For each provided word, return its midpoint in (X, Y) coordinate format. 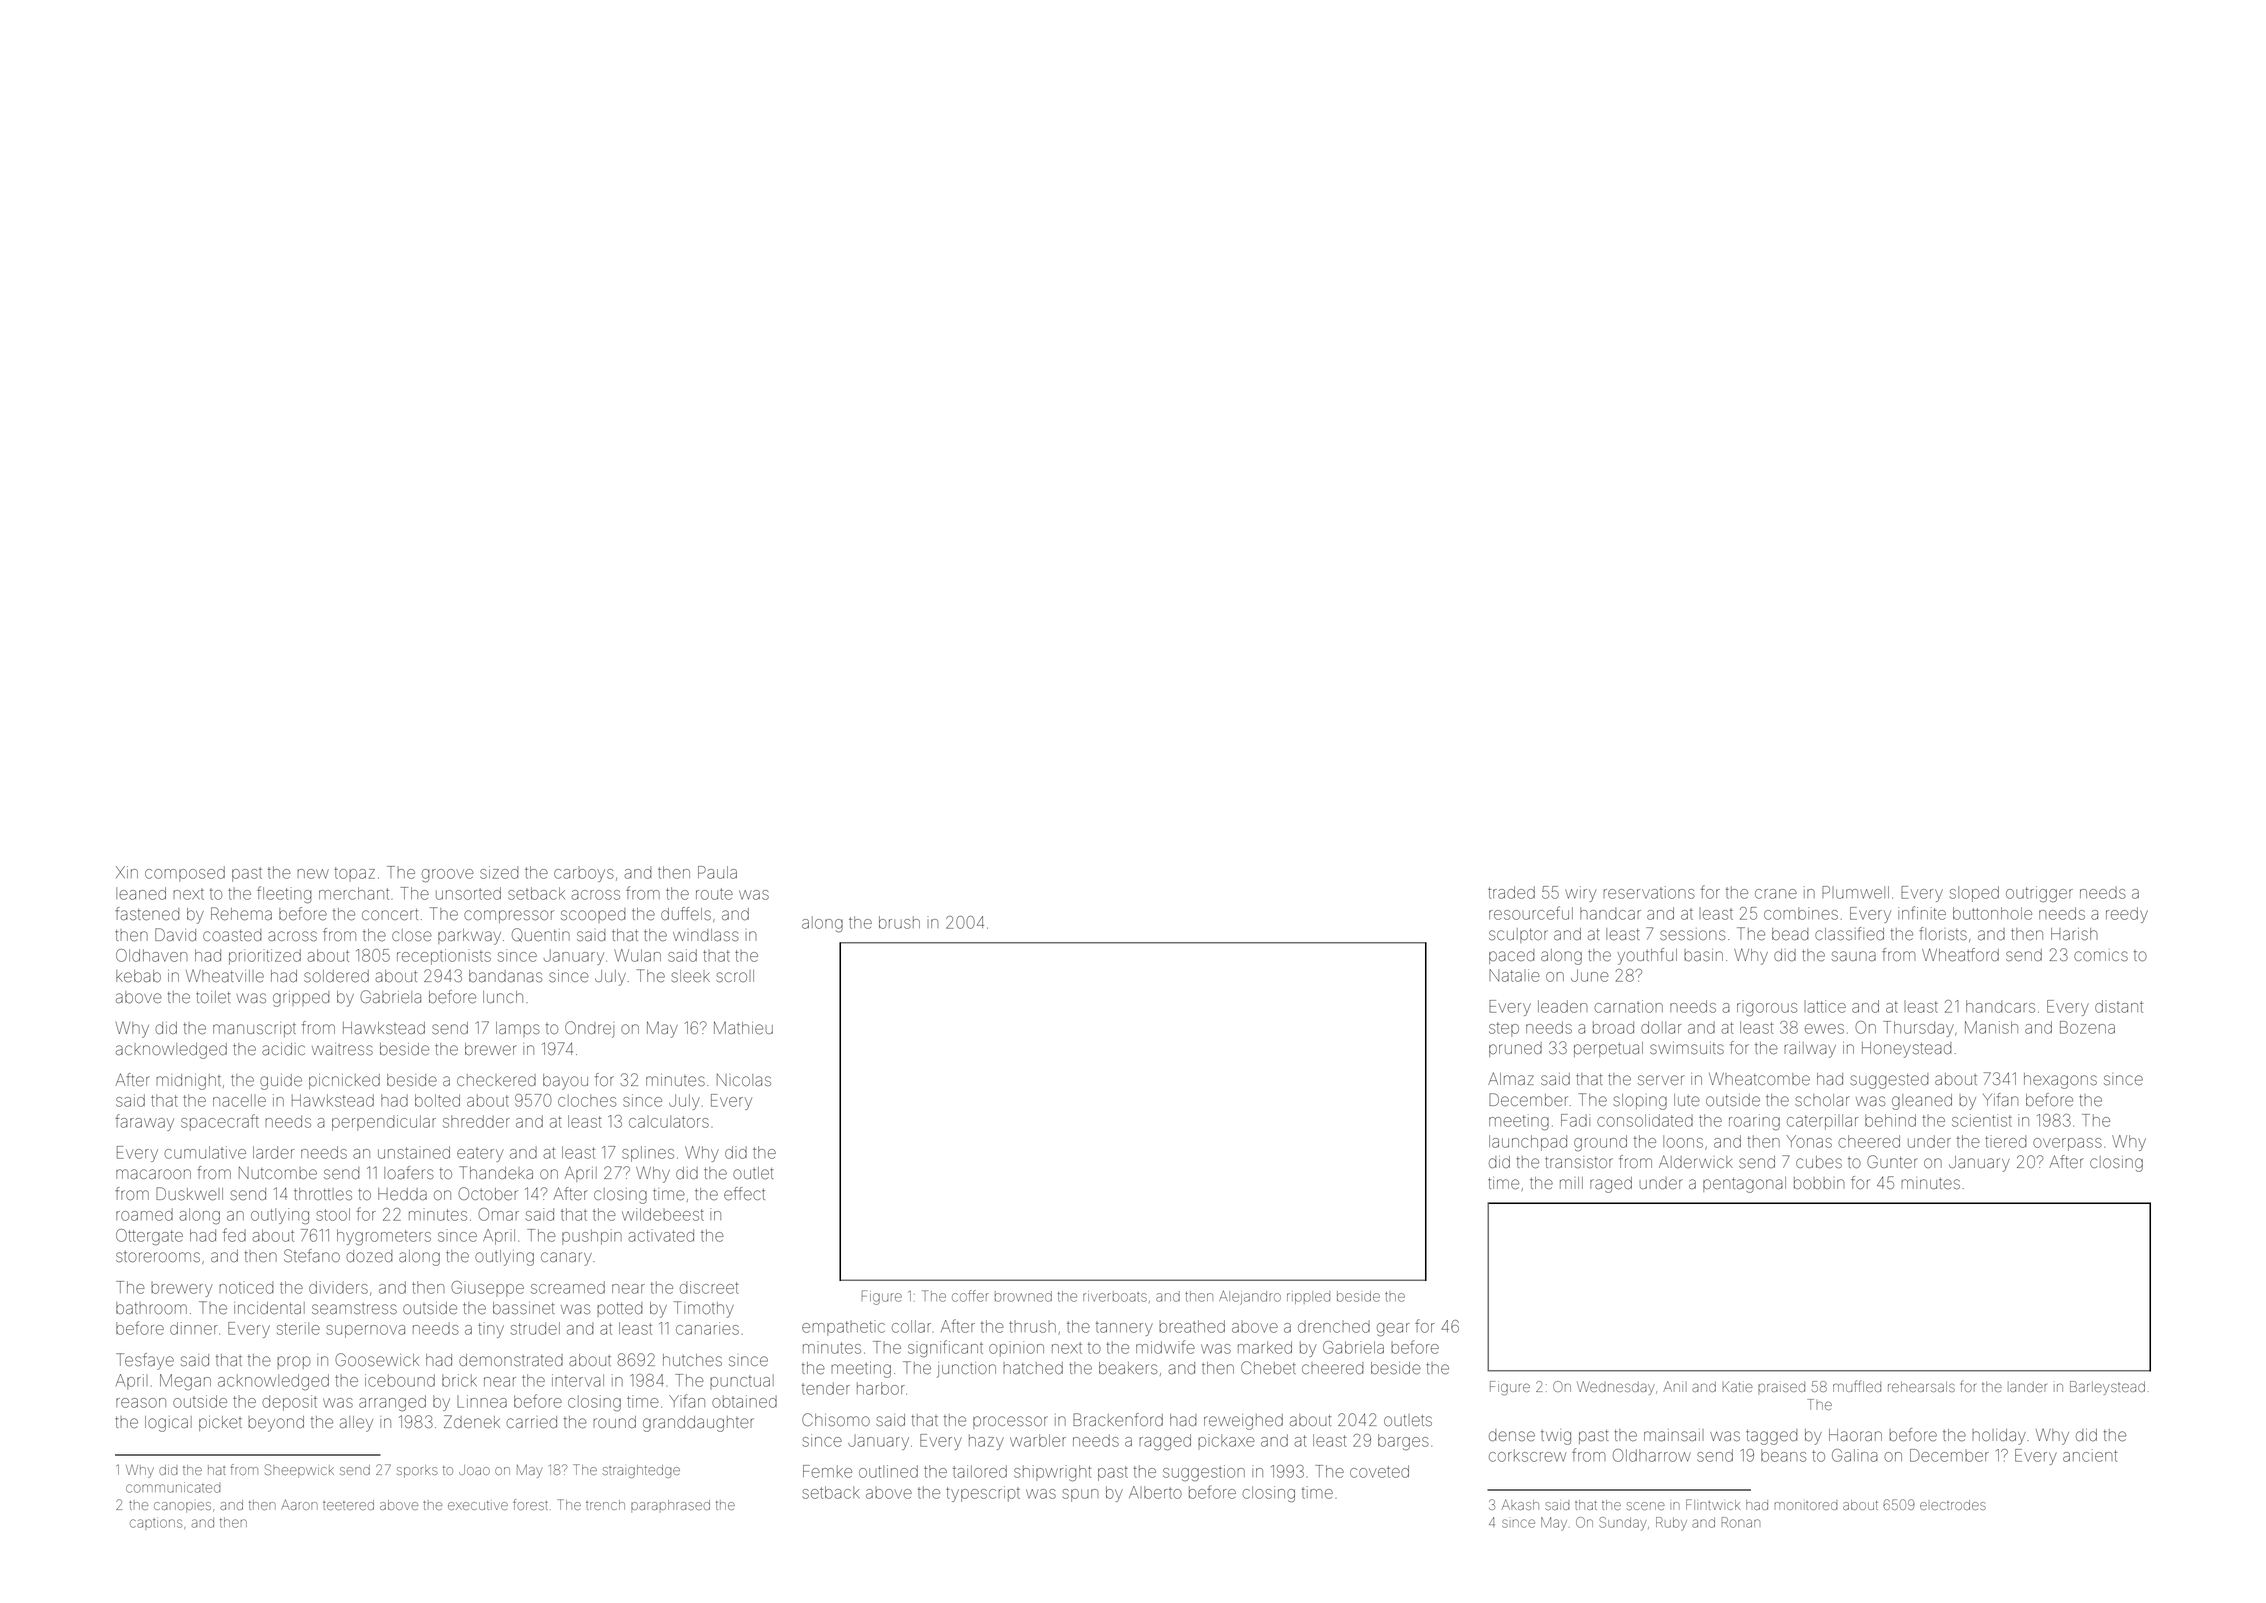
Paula (717, 872)
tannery (1124, 1329)
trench (605, 1505)
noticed (246, 1287)
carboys (584, 874)
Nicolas (744, 1080)
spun (1080, 1495)
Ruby (1671, 1524)
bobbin (1819, 1183)
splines (648, 1154)
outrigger (2039, 894)
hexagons (2060, 1081)
